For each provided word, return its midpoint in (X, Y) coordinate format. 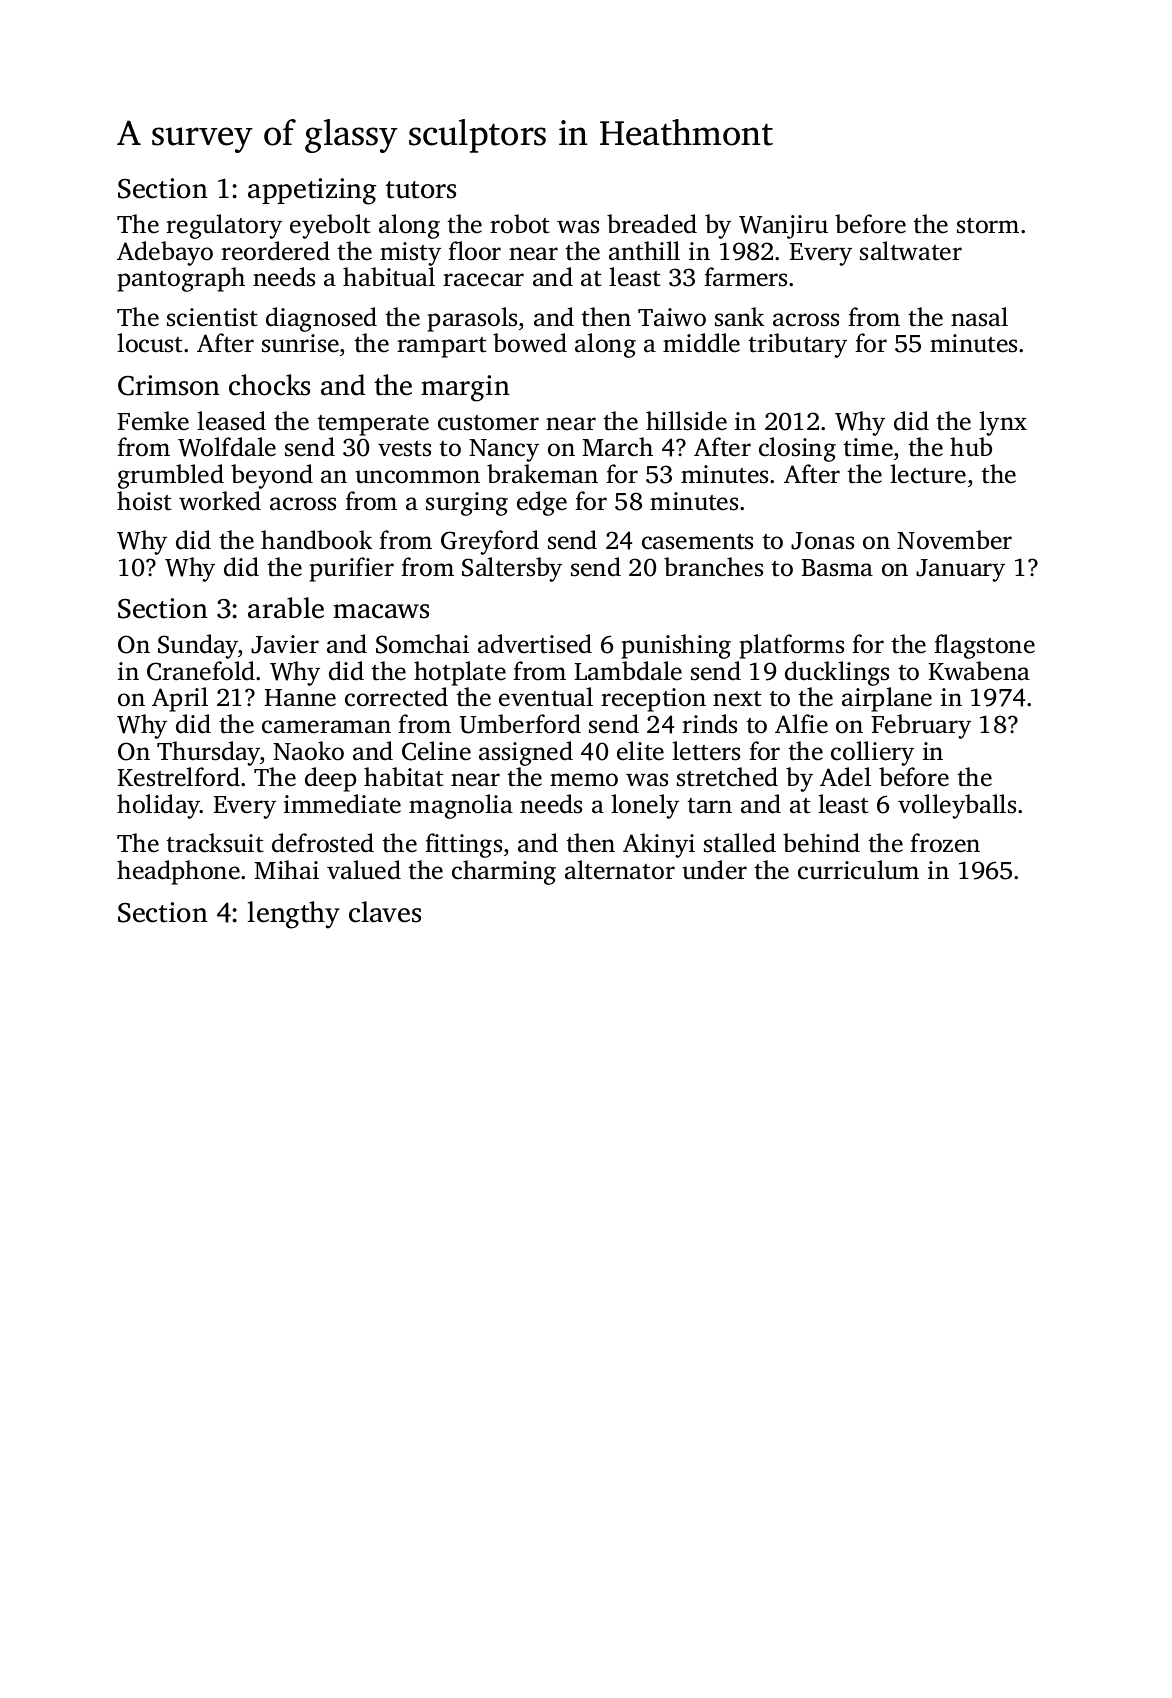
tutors (421, 190)
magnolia (461, 806)
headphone (178, 872)
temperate (373, 425)
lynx (1003, 423)
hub (971, 447)
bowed (530, 343)
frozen (945, 843)
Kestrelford (179, 777)
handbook (316, 540)
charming (504, 872)
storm (988, 226)
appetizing (312, 191)
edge (542, 503)
